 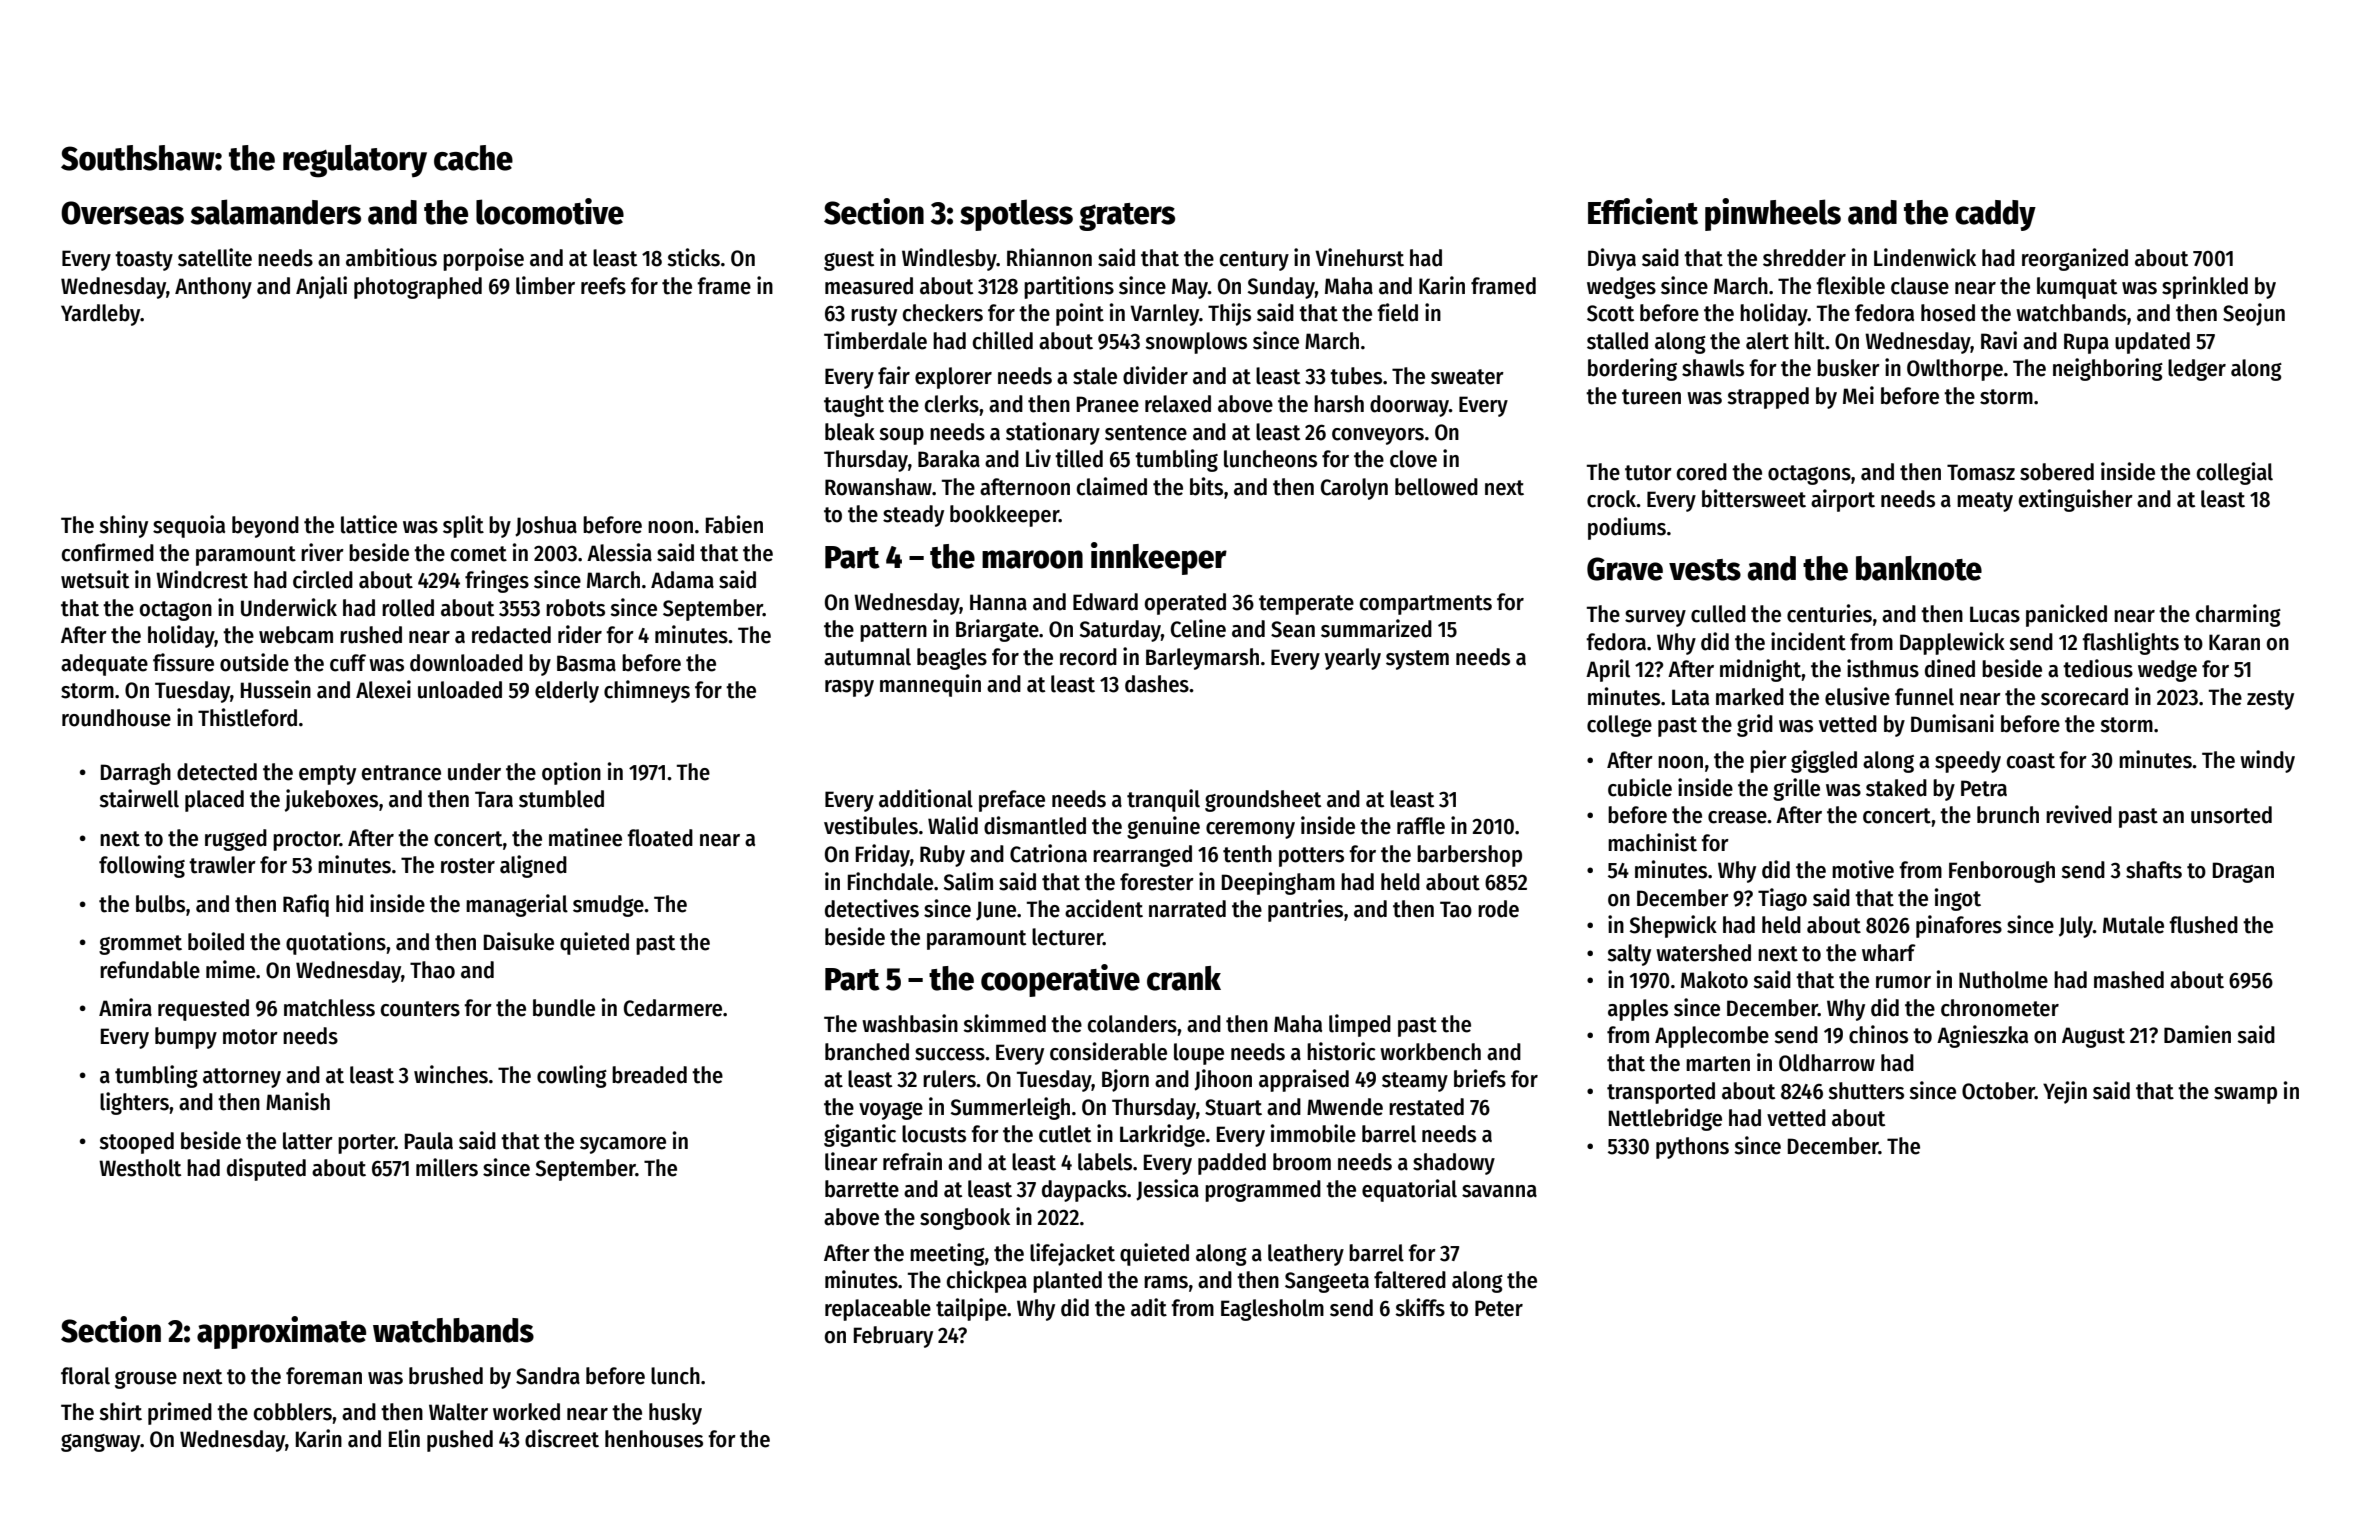 I want to click on bumpy, so click(x=186, y=1038).
